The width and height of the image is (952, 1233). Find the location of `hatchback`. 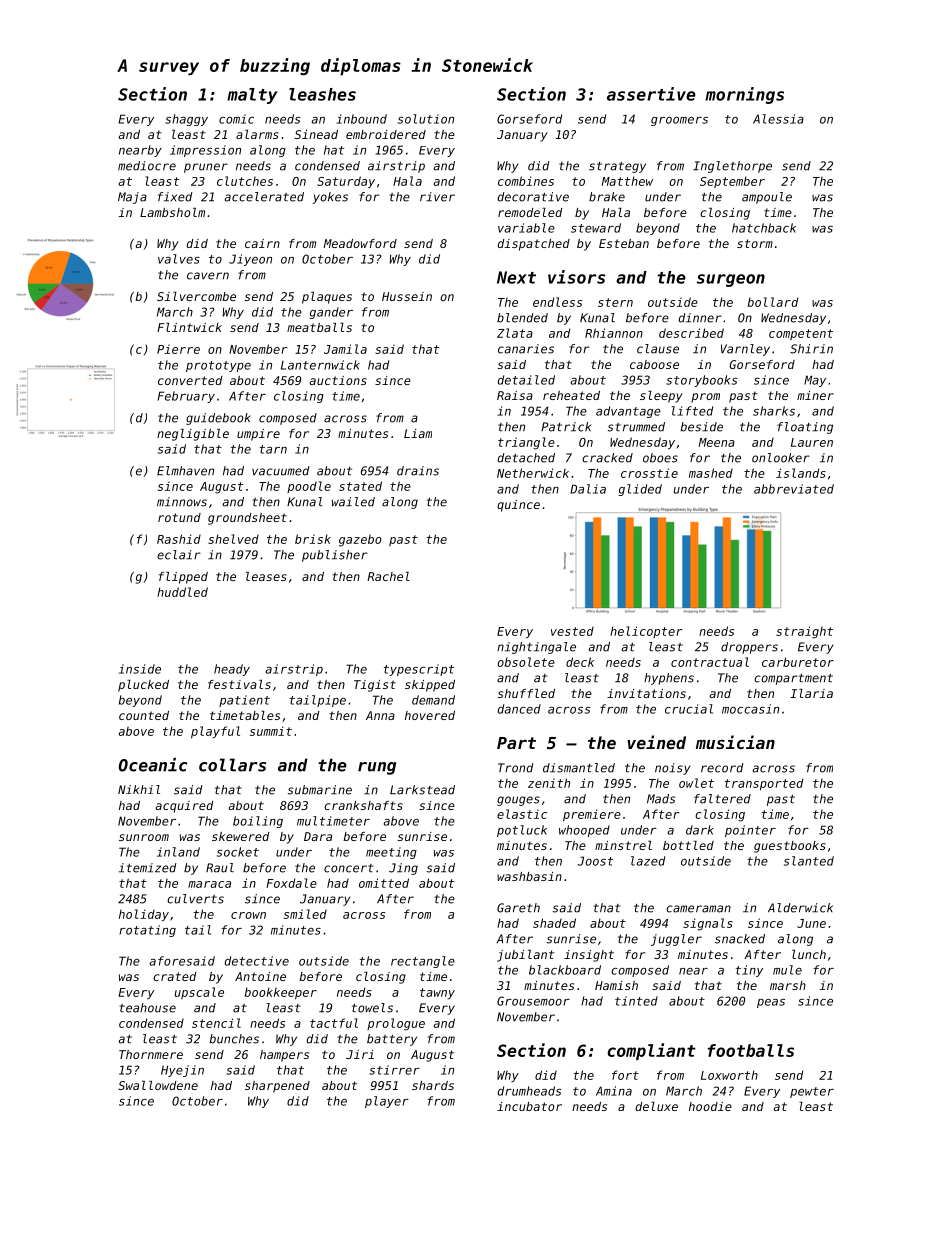

hatchback is located at coordinates (764, 228).
